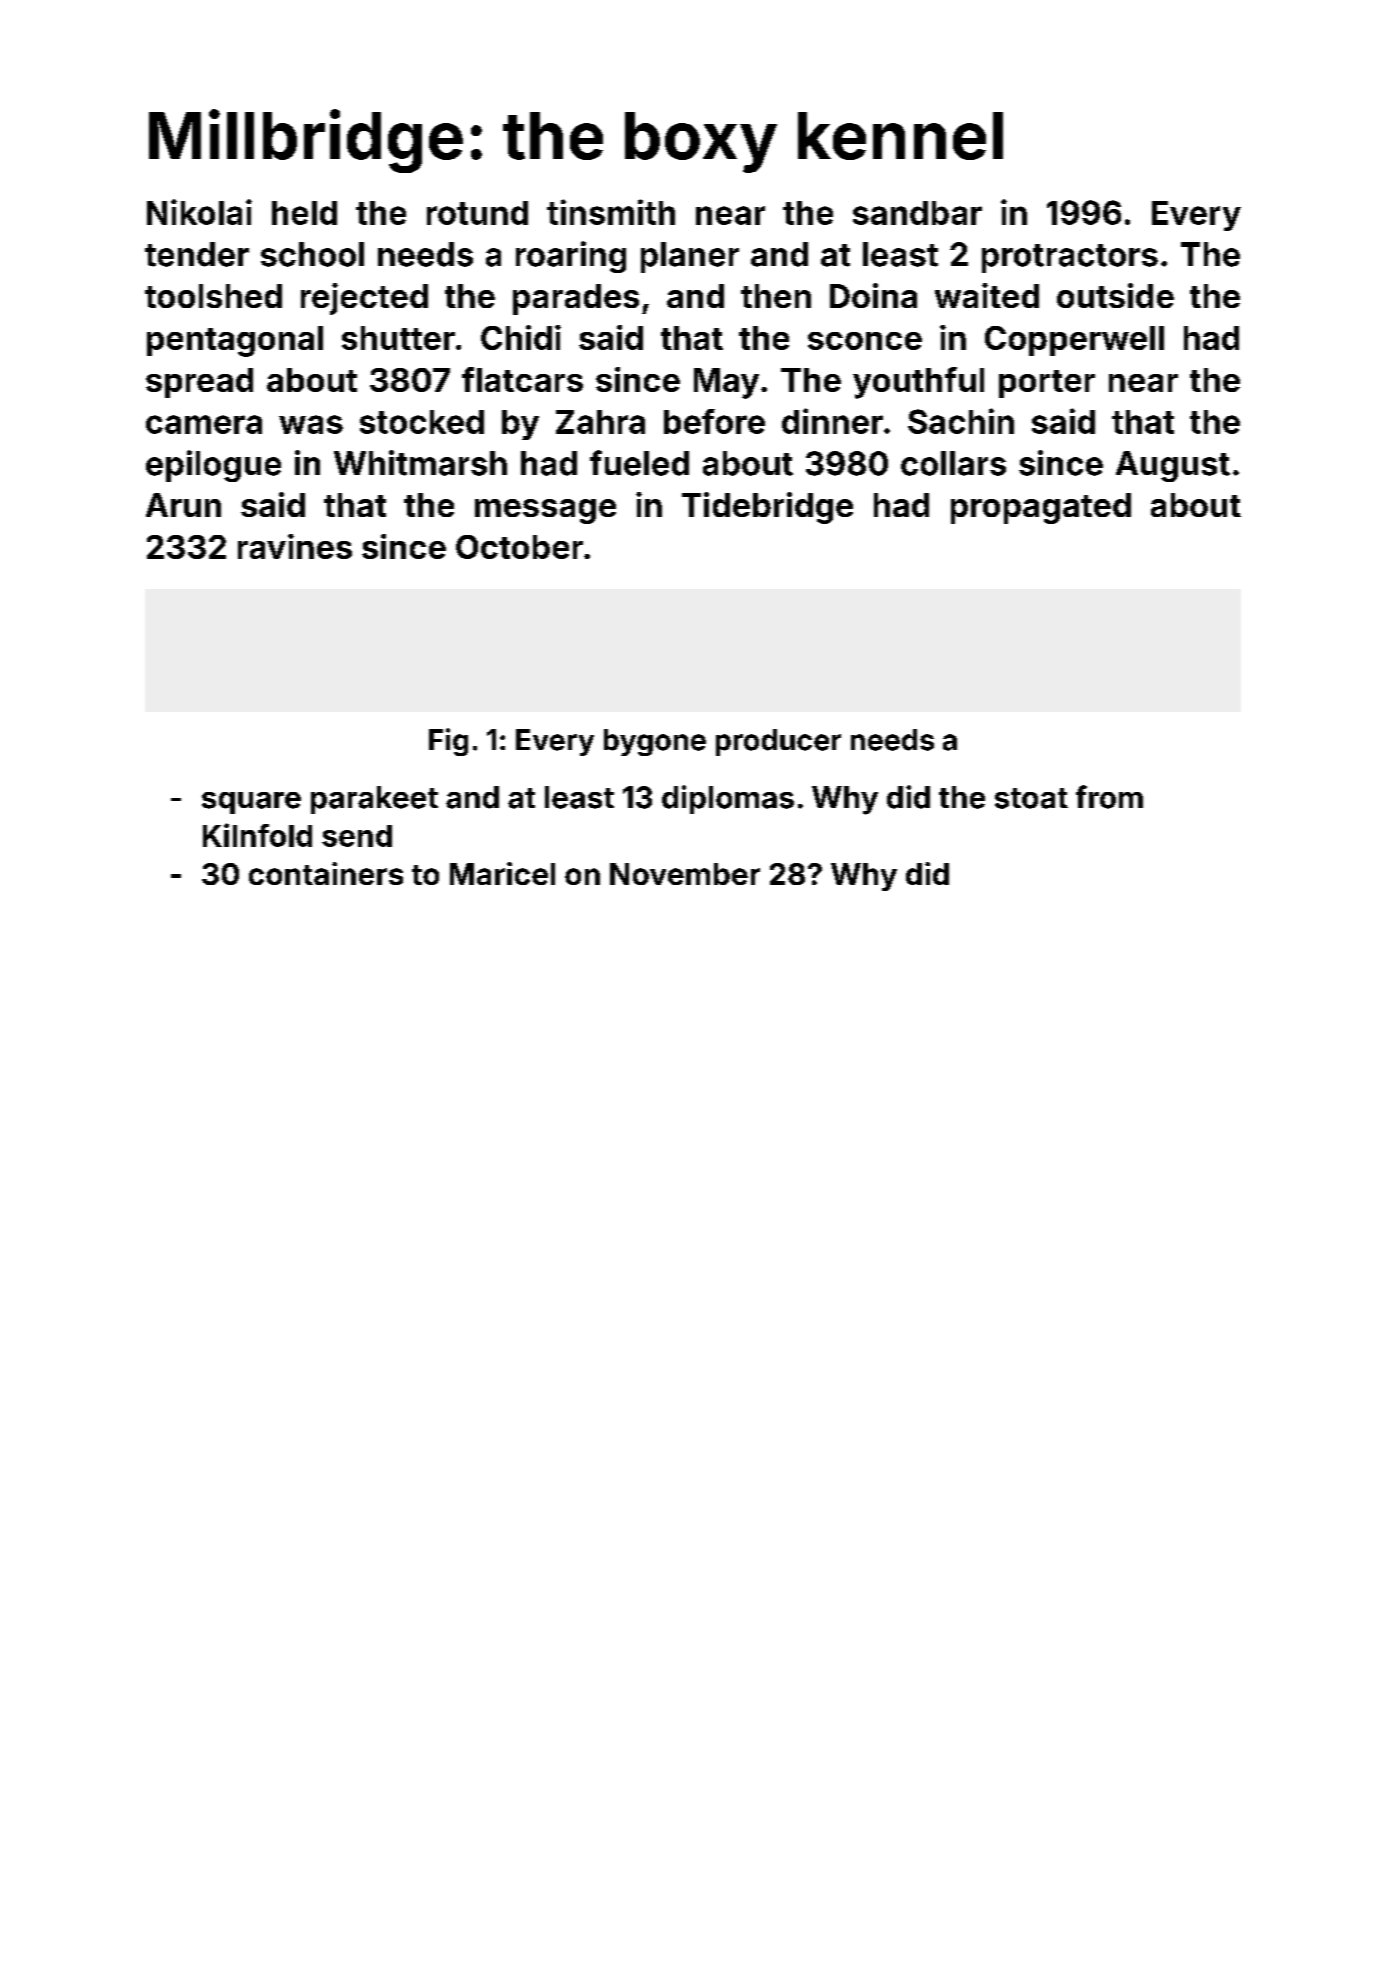  I want to click on containers, so click(326, 873).
